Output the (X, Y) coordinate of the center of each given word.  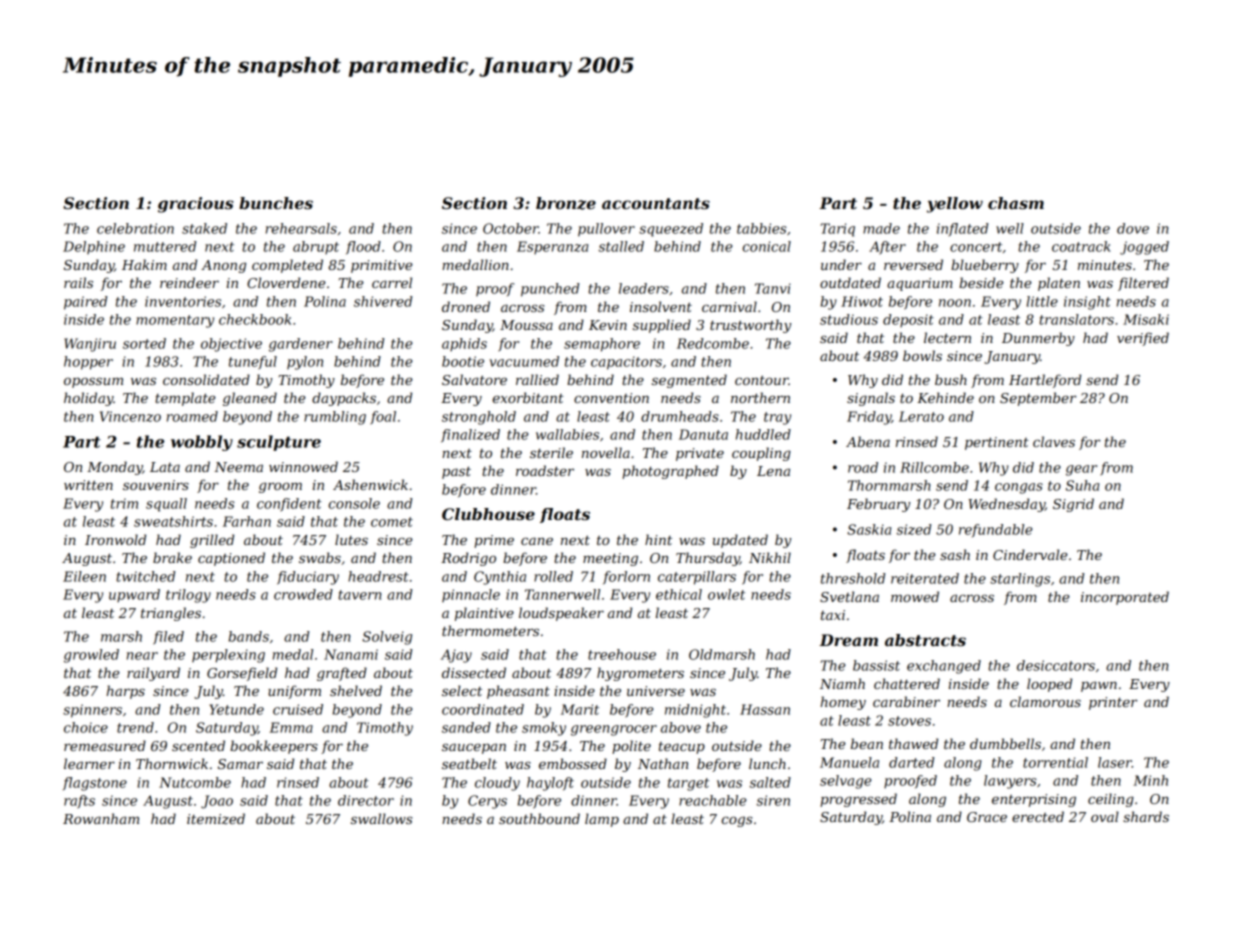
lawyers (1010, 782)
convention (611, 398)
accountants (656, 203)
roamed (192, 416)
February (879, 505)
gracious (196, 205)
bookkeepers (274, 747)
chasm (1016, 203)
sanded (466, 727)
